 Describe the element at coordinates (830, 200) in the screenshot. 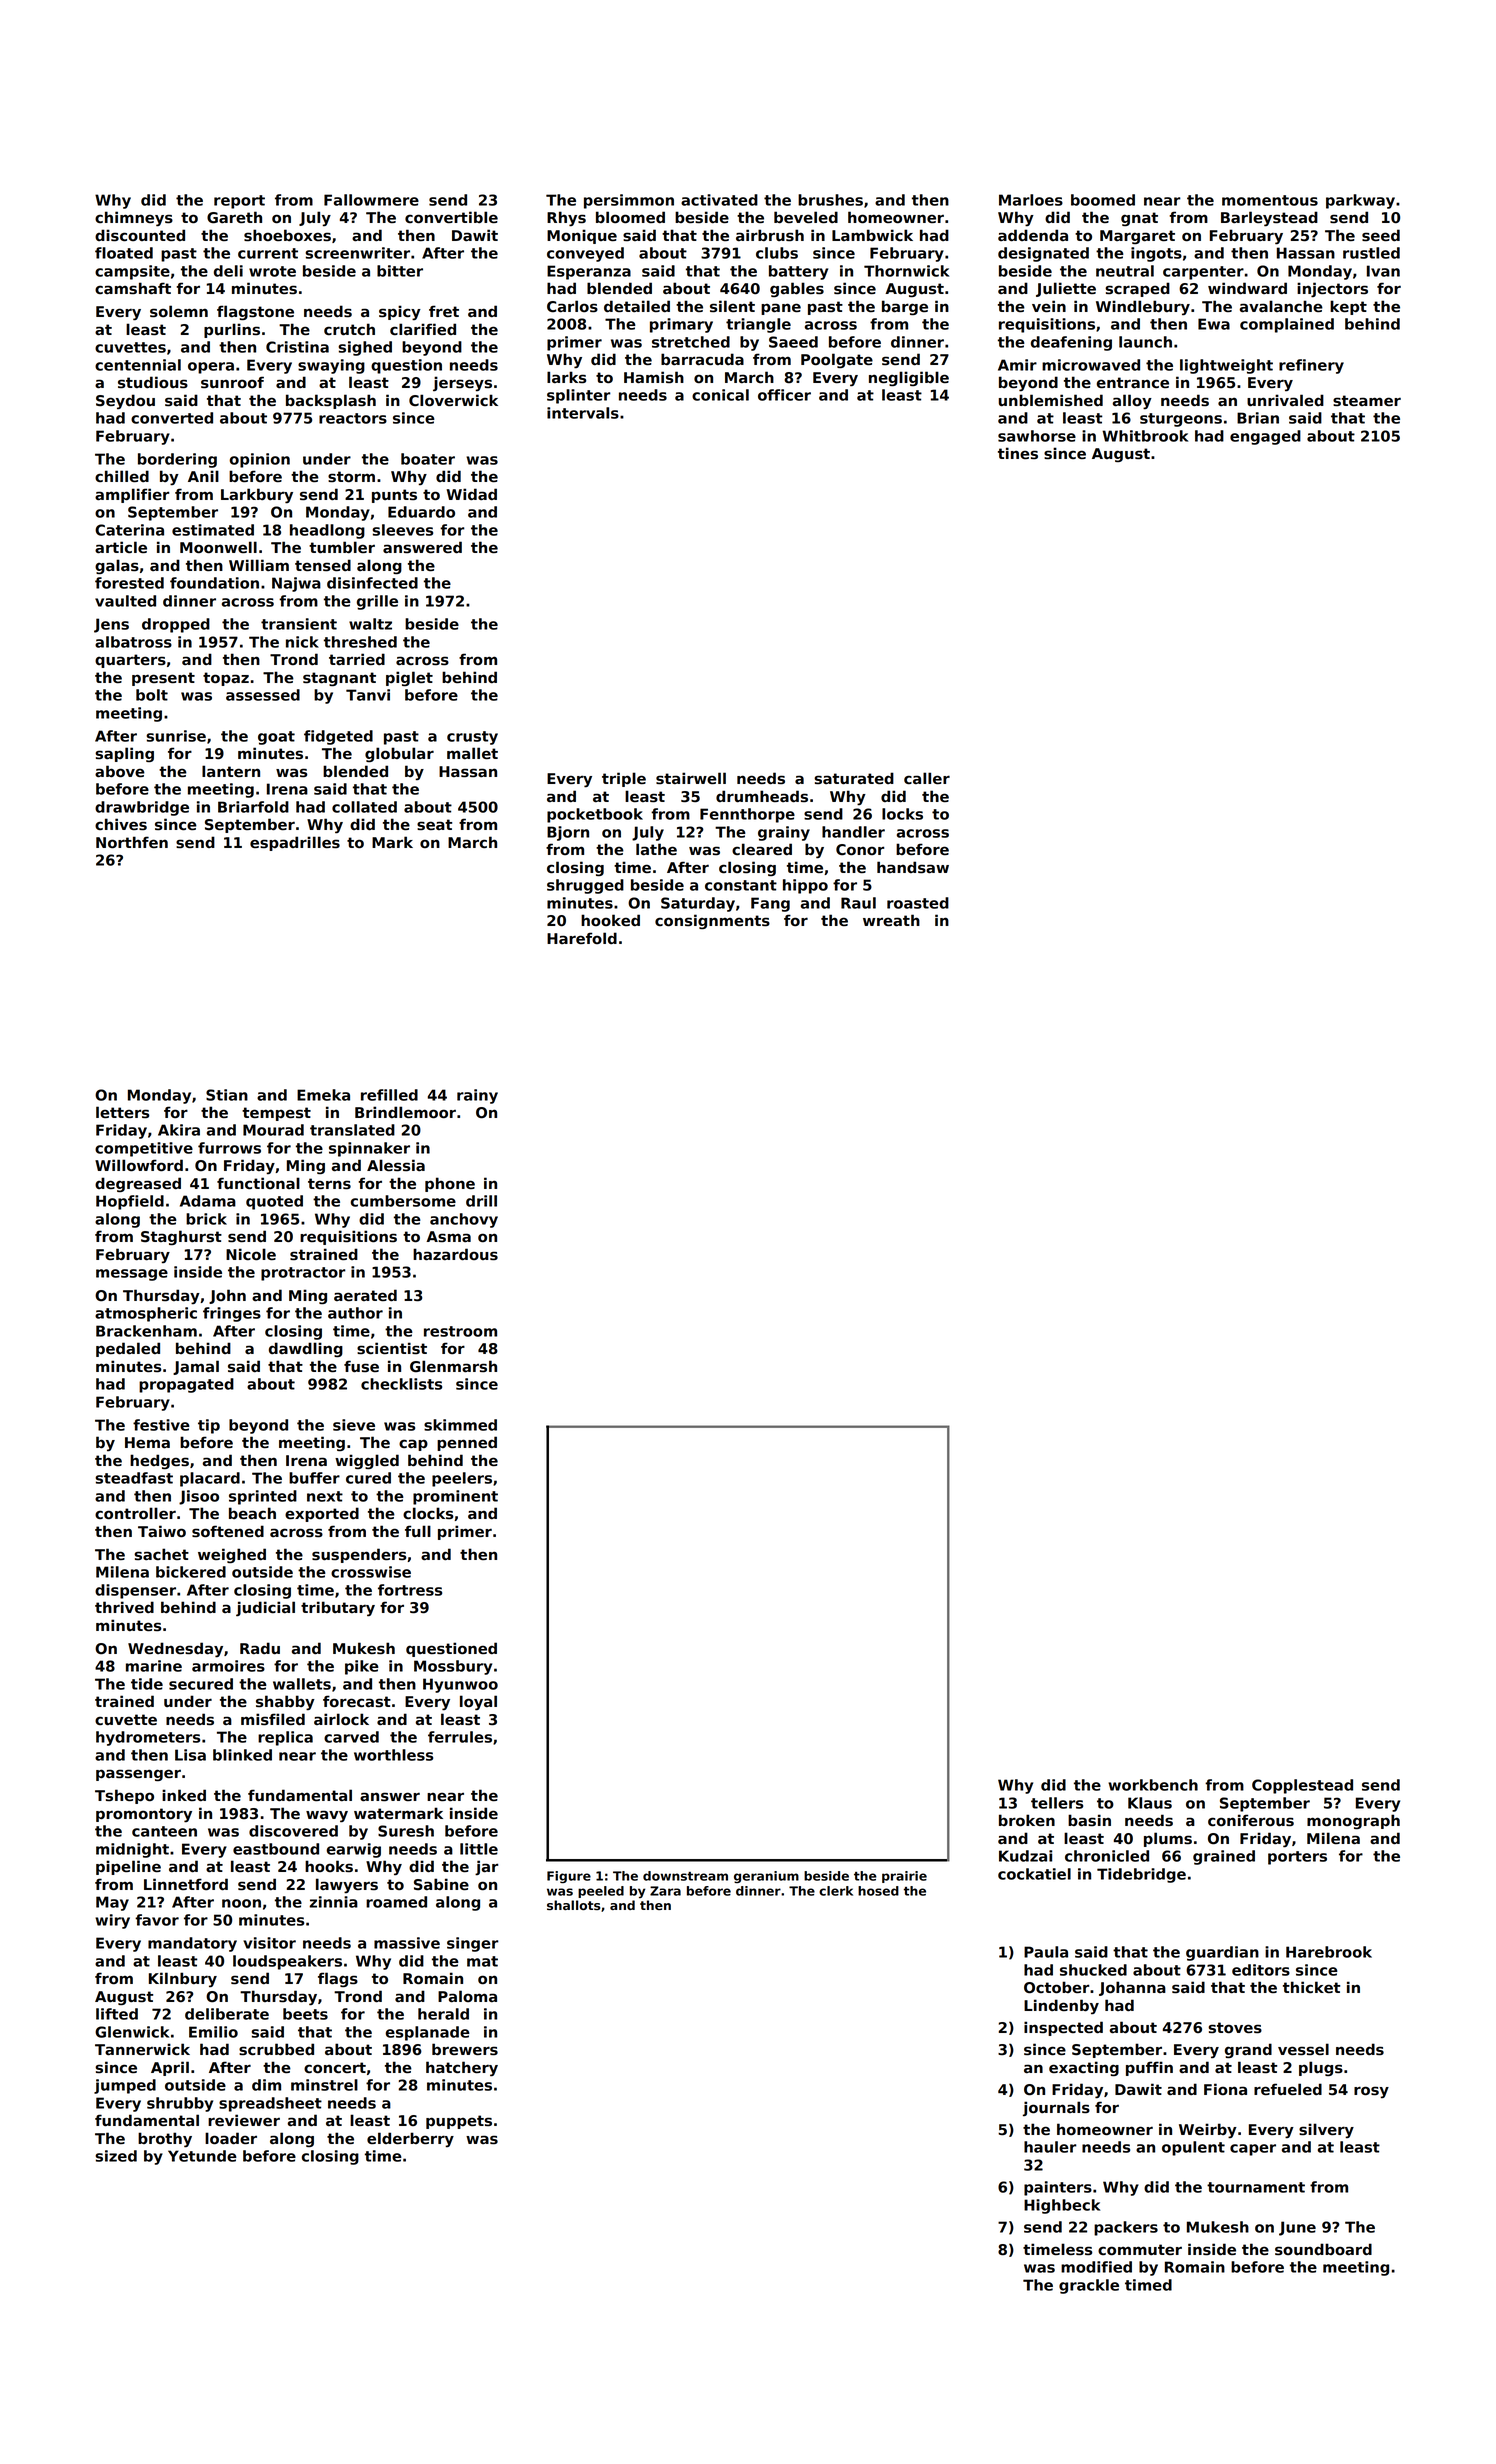

I see `brushes` at that location.
